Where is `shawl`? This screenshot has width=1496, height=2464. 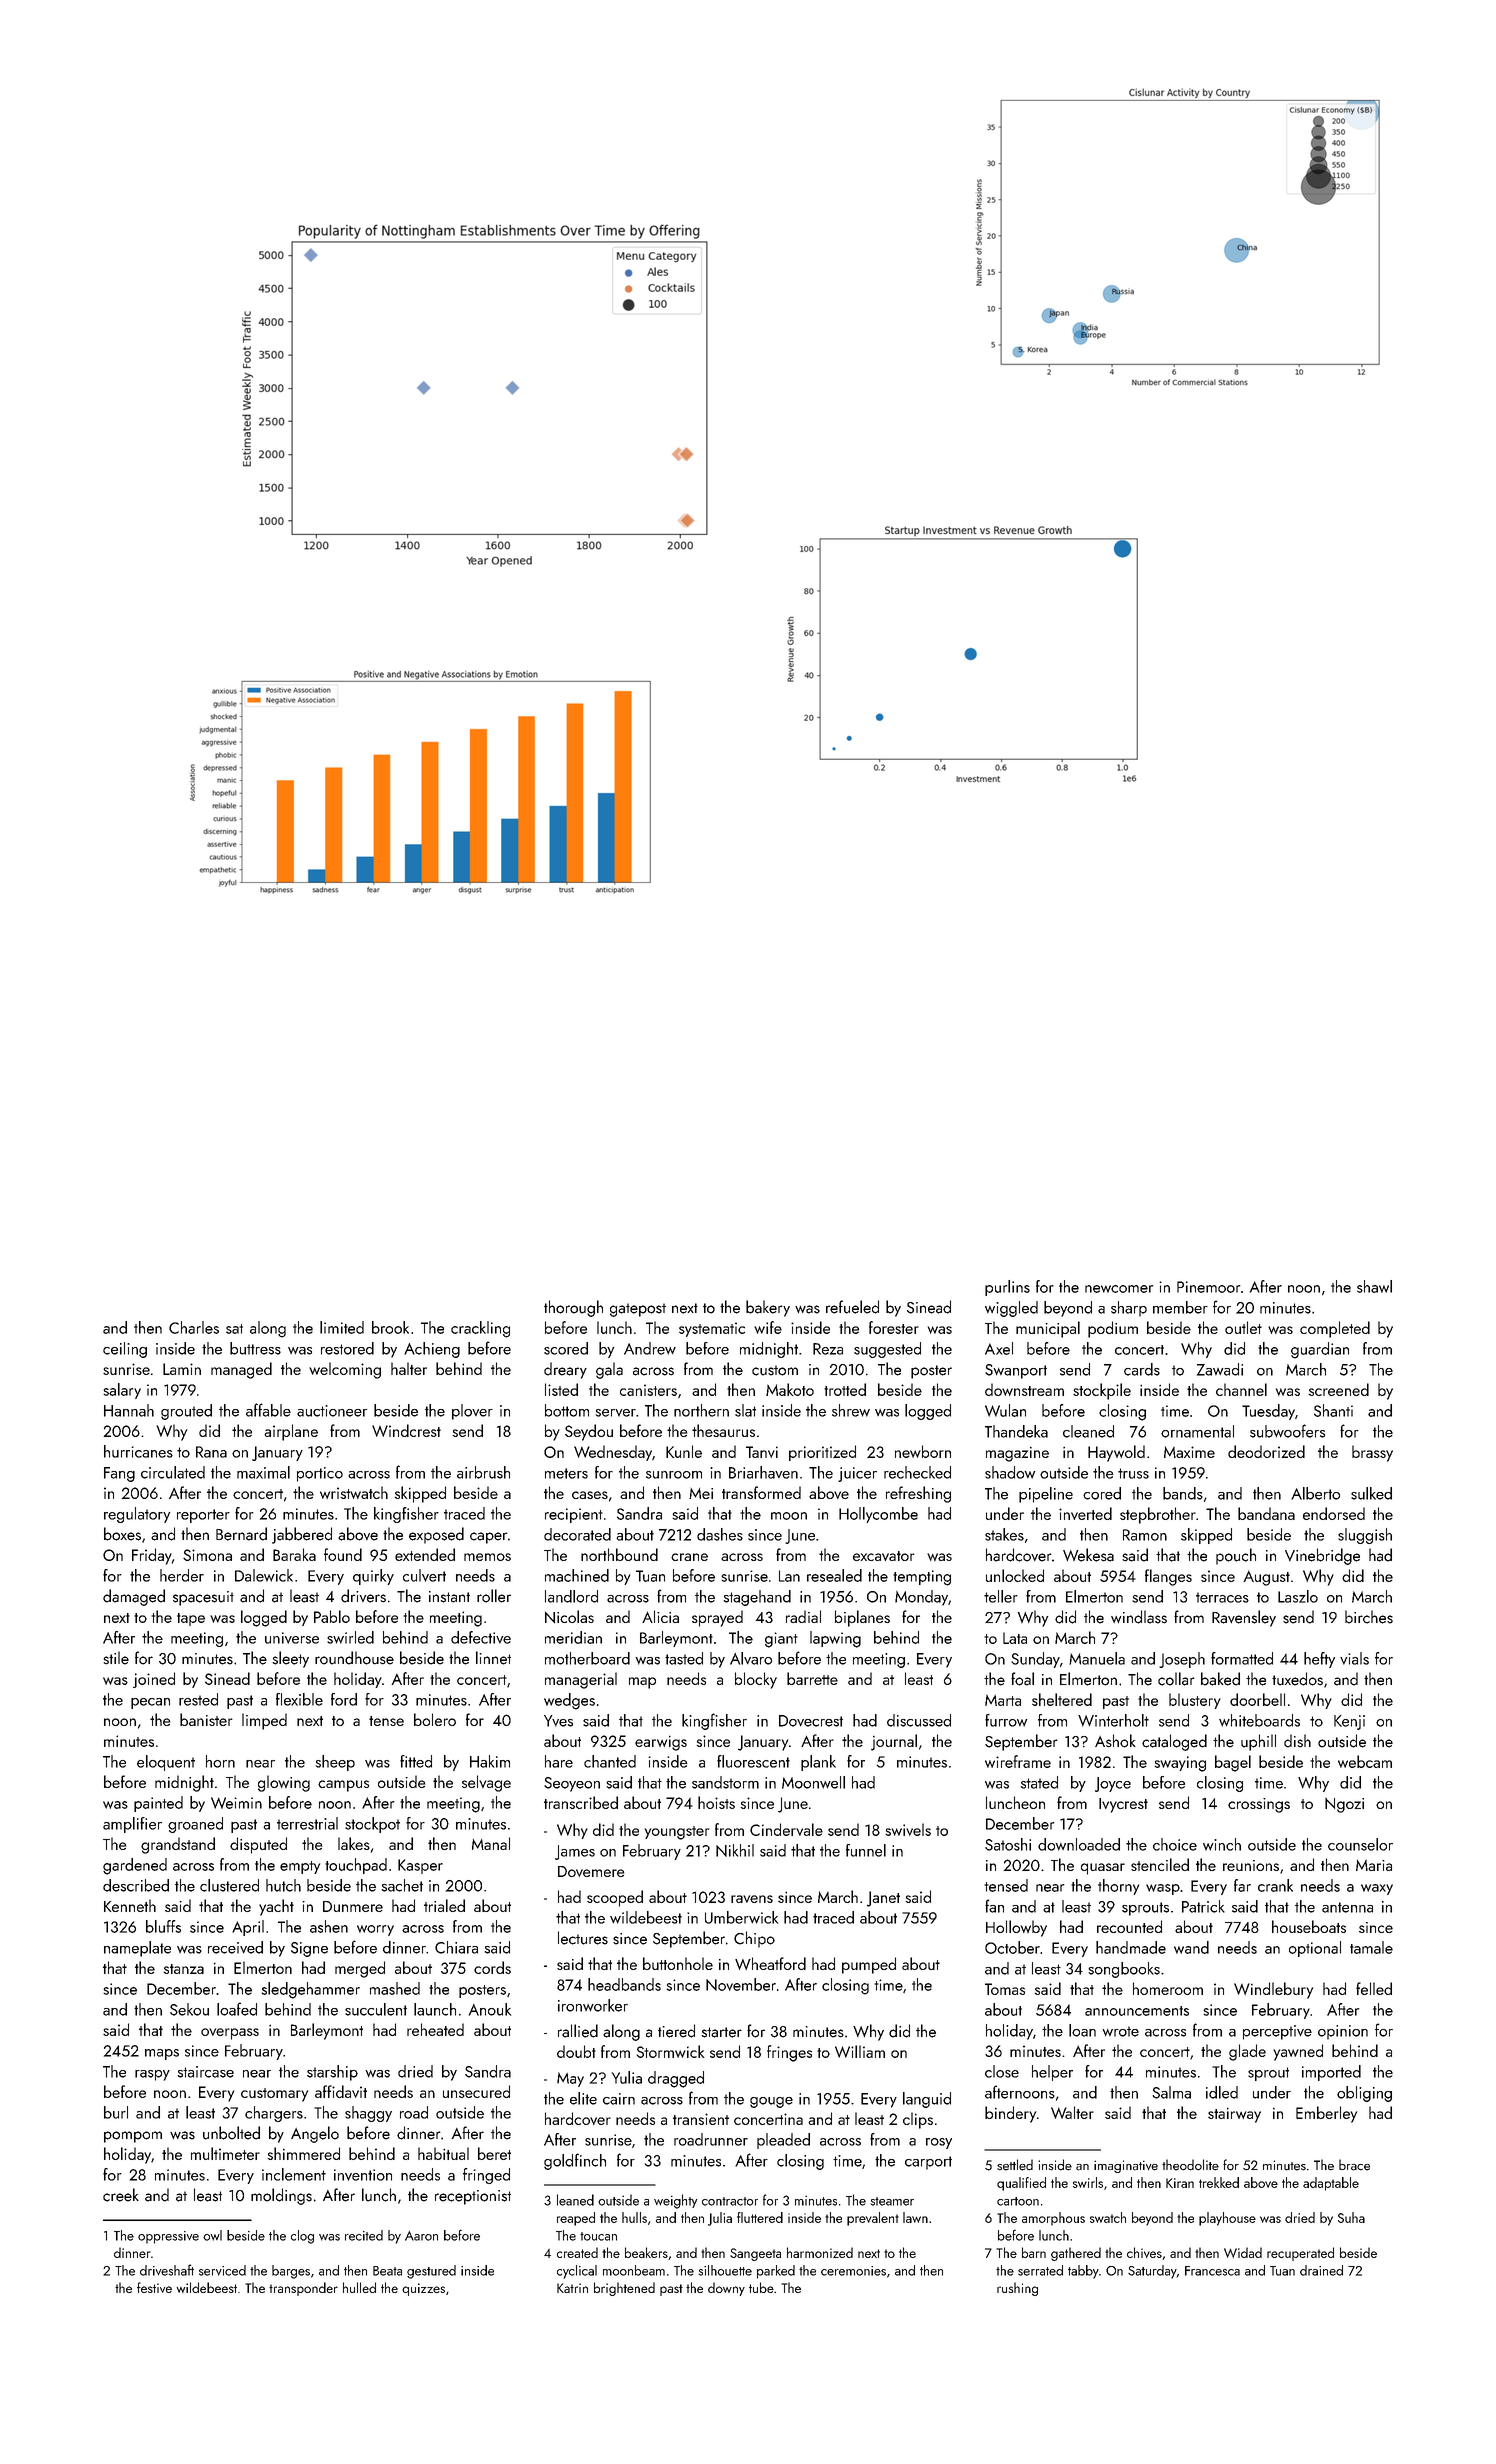 shawl is located at coordinates (1374, 1286).
